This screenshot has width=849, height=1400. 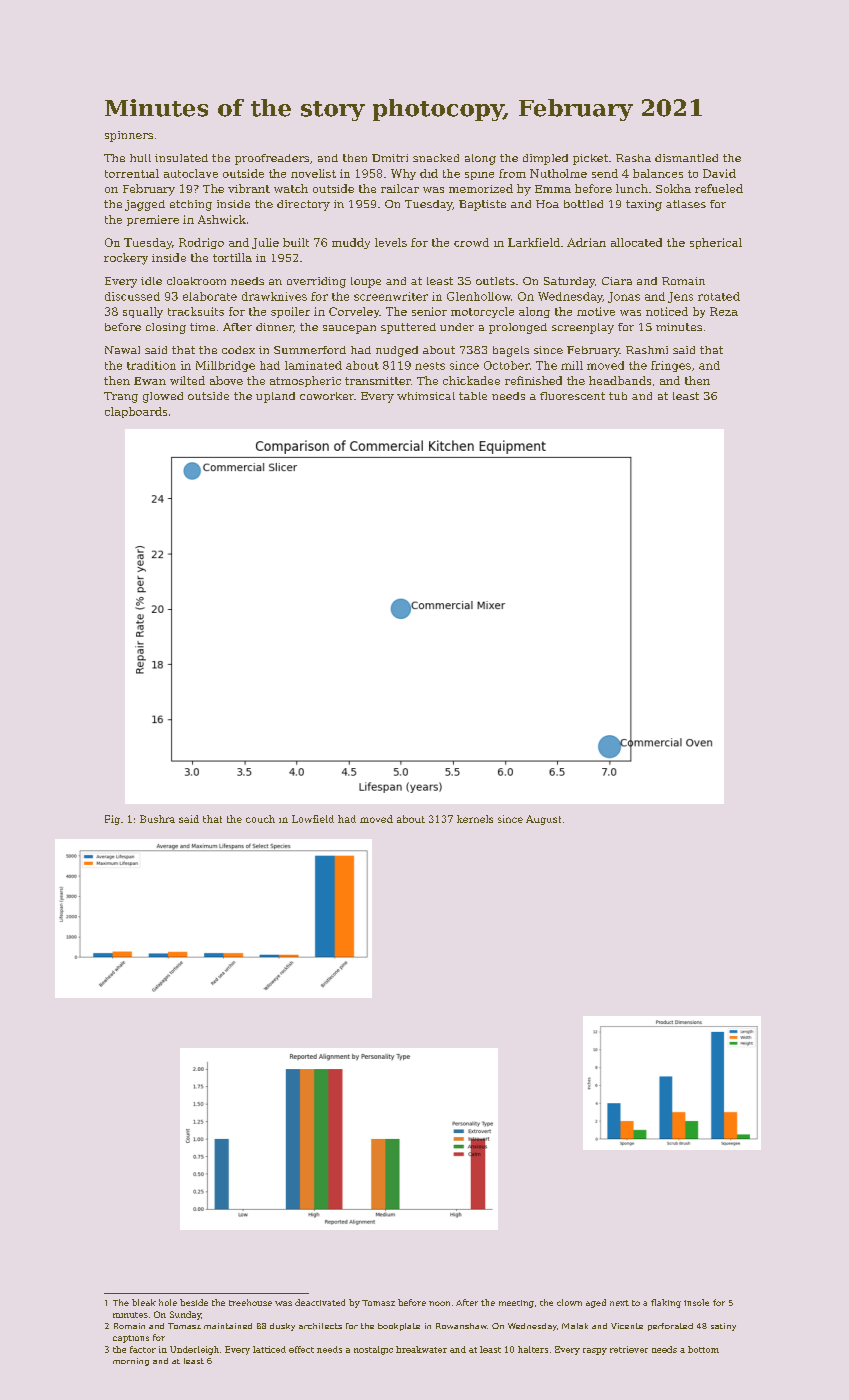 What do you see at coordinates (390, 158) in the screenshot?
I see `Dmitri` at bounding box center [390, 158].
